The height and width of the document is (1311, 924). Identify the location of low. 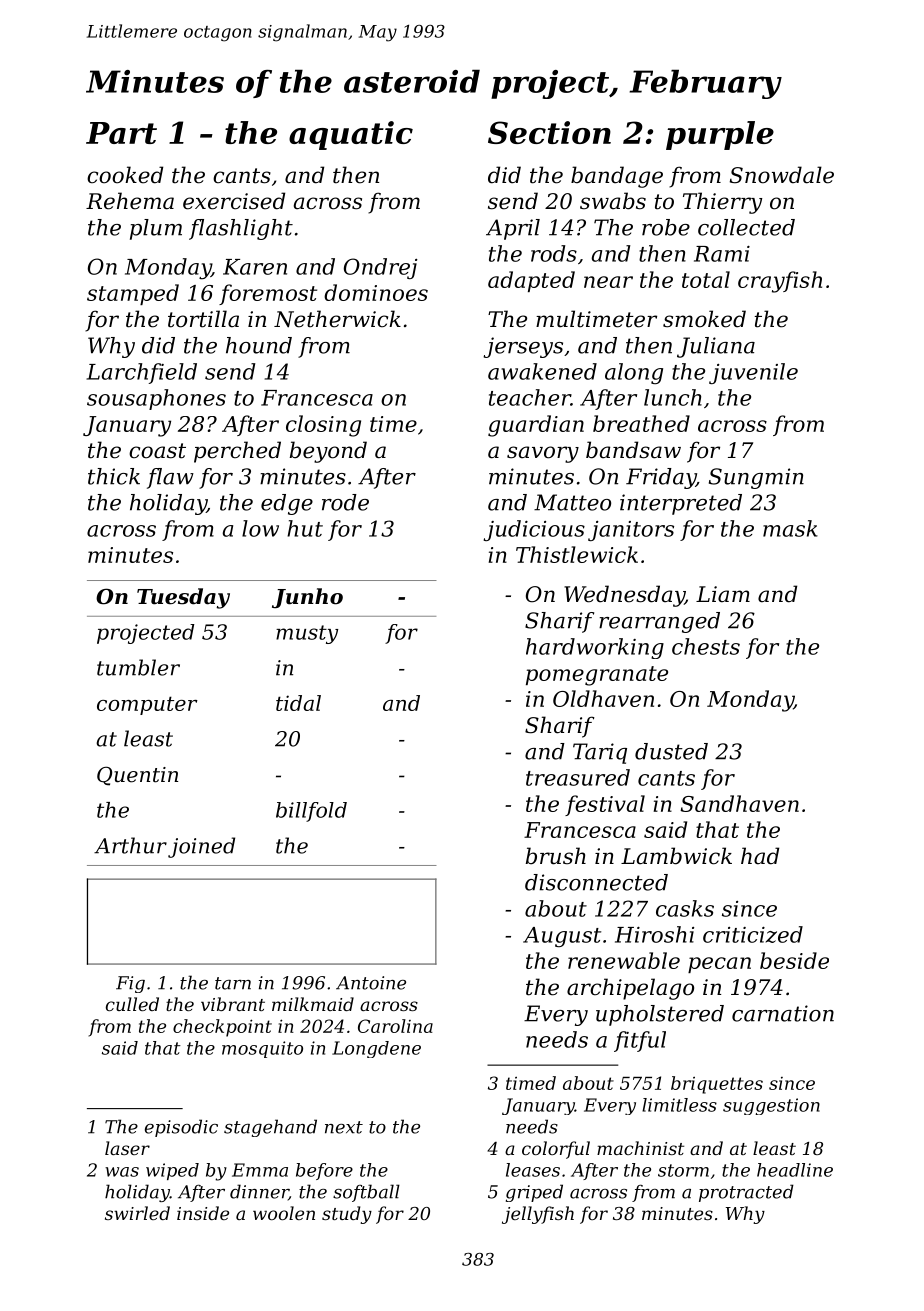
(260, 528).
